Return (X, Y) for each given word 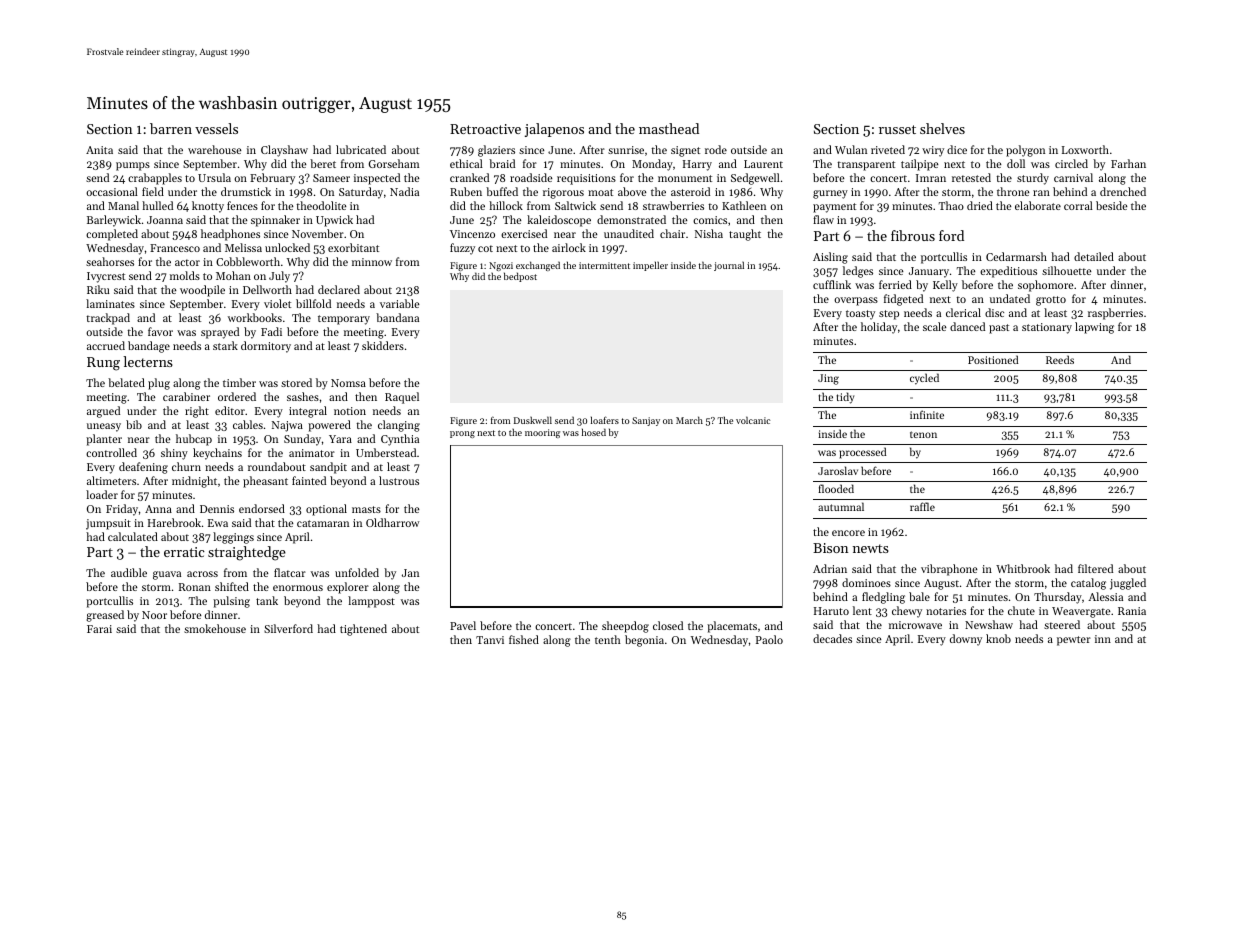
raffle (922, 506)
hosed (594, 432)
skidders (383, 345)
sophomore (1046, 286)
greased (105, 616)
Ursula (214, 177)
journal (729, 266)
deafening (143, 468)
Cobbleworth (248, 261)
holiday (879, 328)
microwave (915, 625)
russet (897, 129)
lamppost (371, 602)
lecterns (148, 361)
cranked (469, 177)
